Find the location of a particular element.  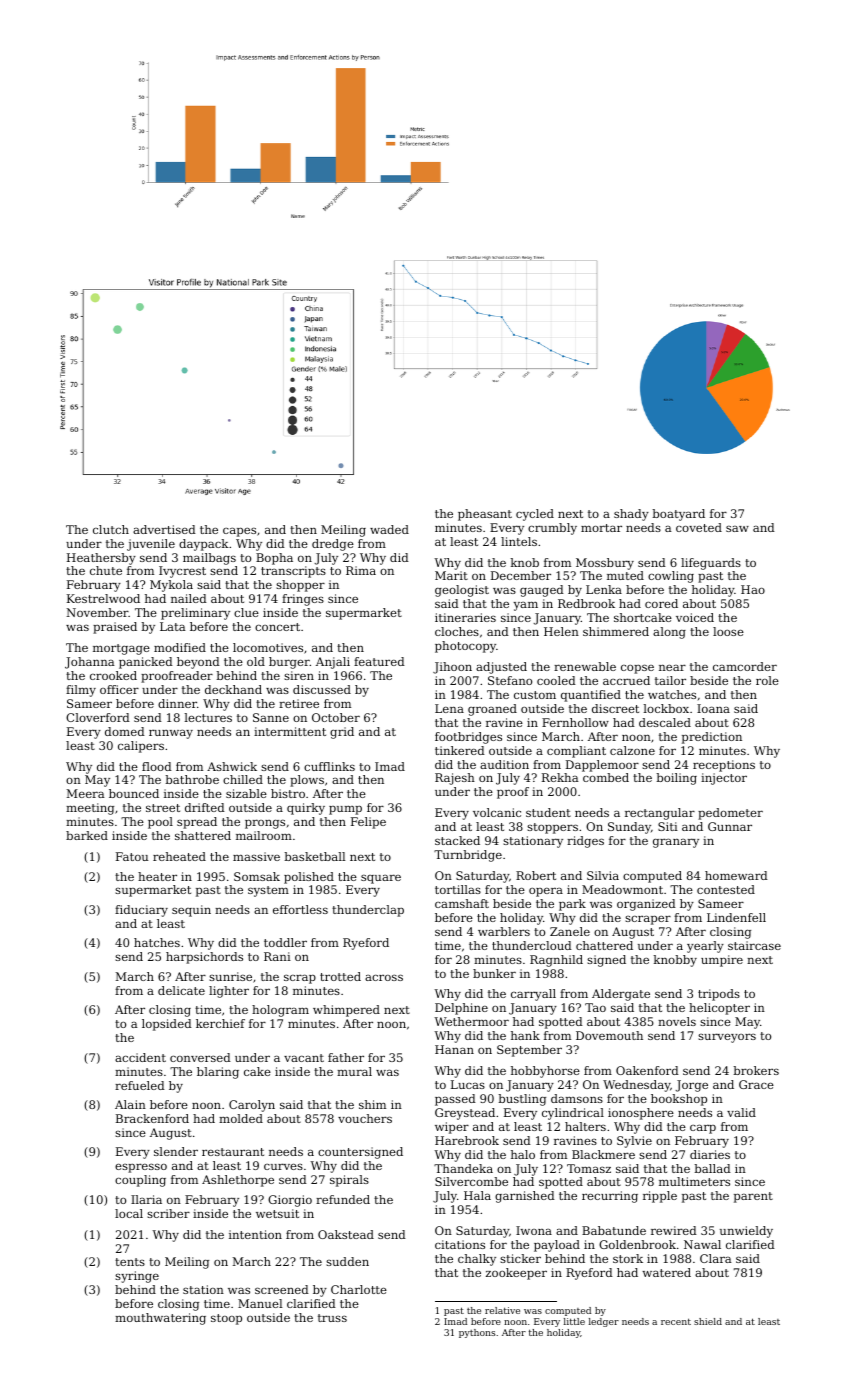

pheasant is located at coordinates (485, 515).
